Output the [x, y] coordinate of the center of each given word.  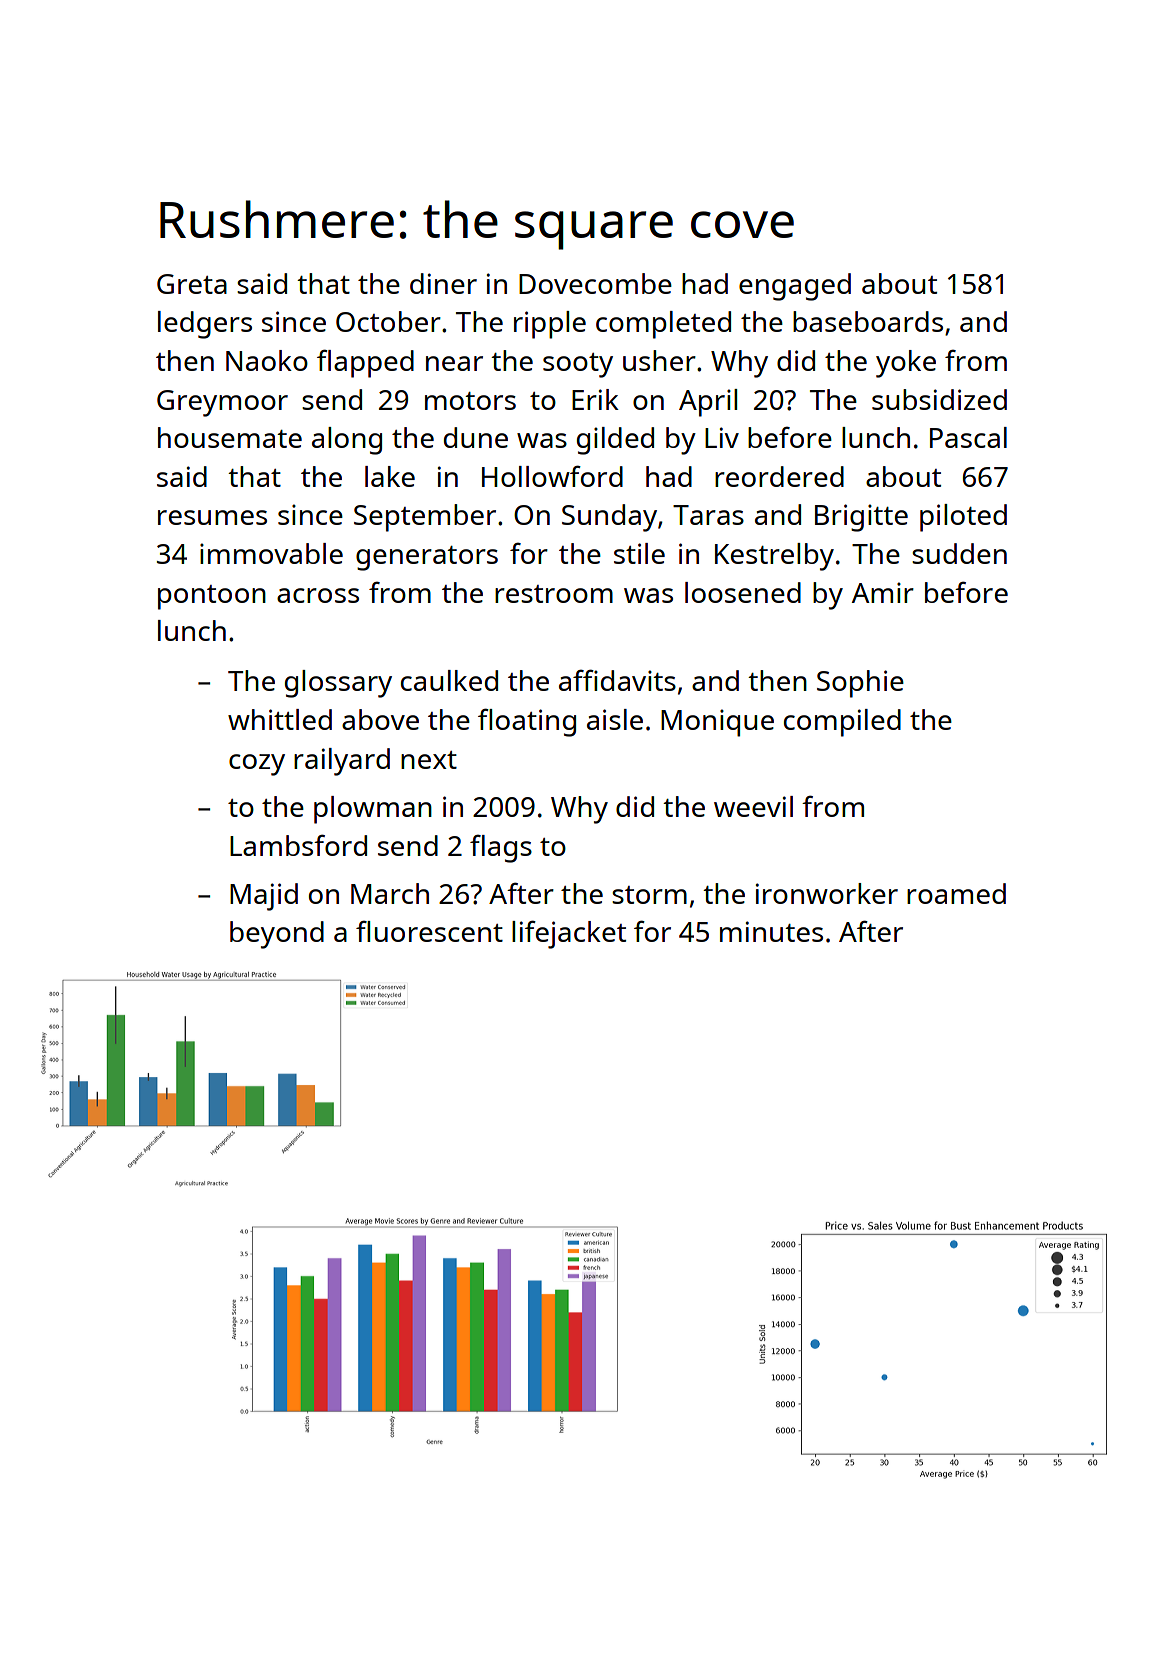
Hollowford [552, 476]
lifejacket [569, 934]
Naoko [267, 360]
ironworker [827, 893]
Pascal [968, 437]
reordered [779, 476]
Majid [264, 897]
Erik [595, 399]
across [318, 595]
